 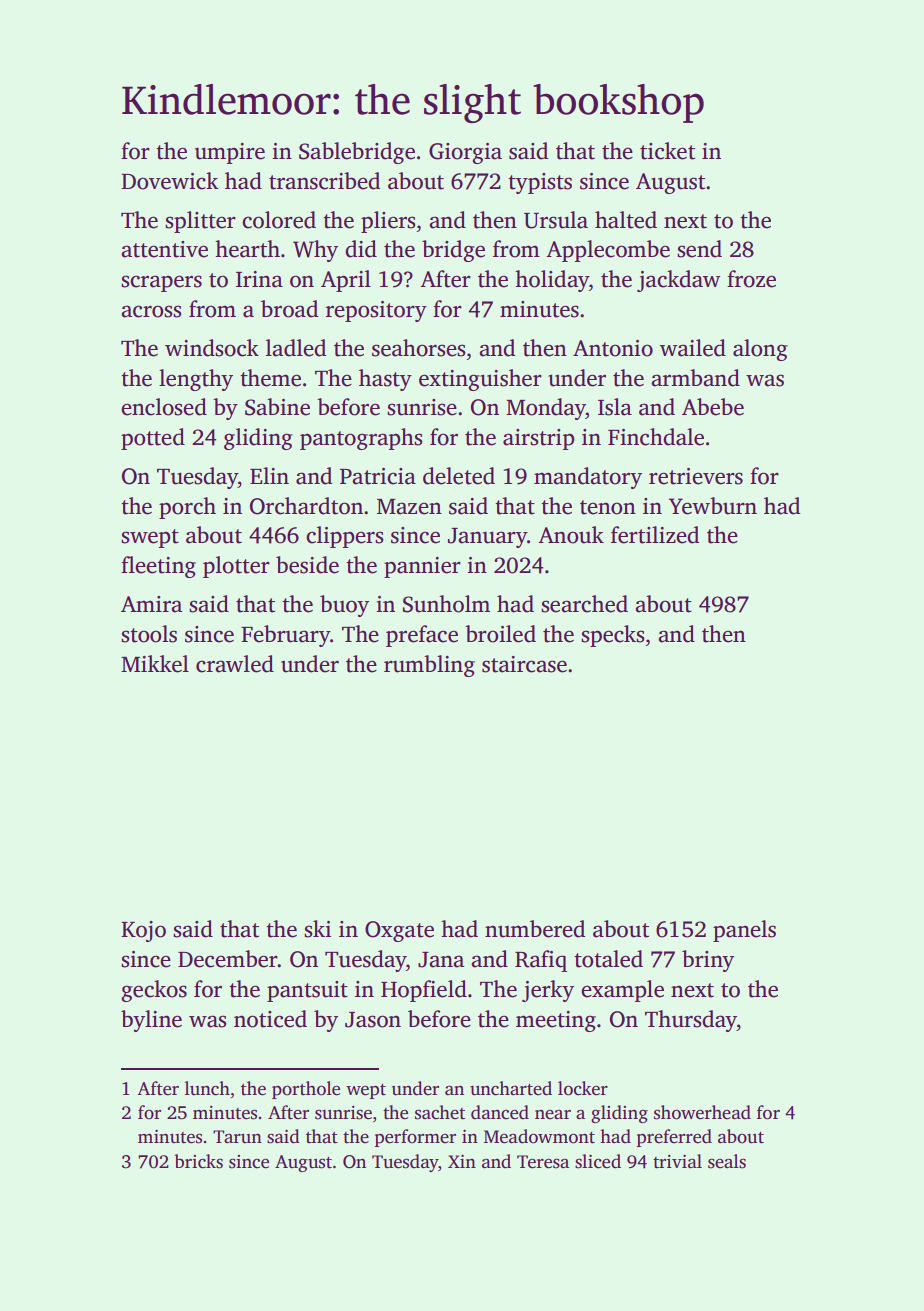 What do you see at coordinates (399, 931) in the screenshot?
I see `Oxgate` at bounding box center [399, 931].
